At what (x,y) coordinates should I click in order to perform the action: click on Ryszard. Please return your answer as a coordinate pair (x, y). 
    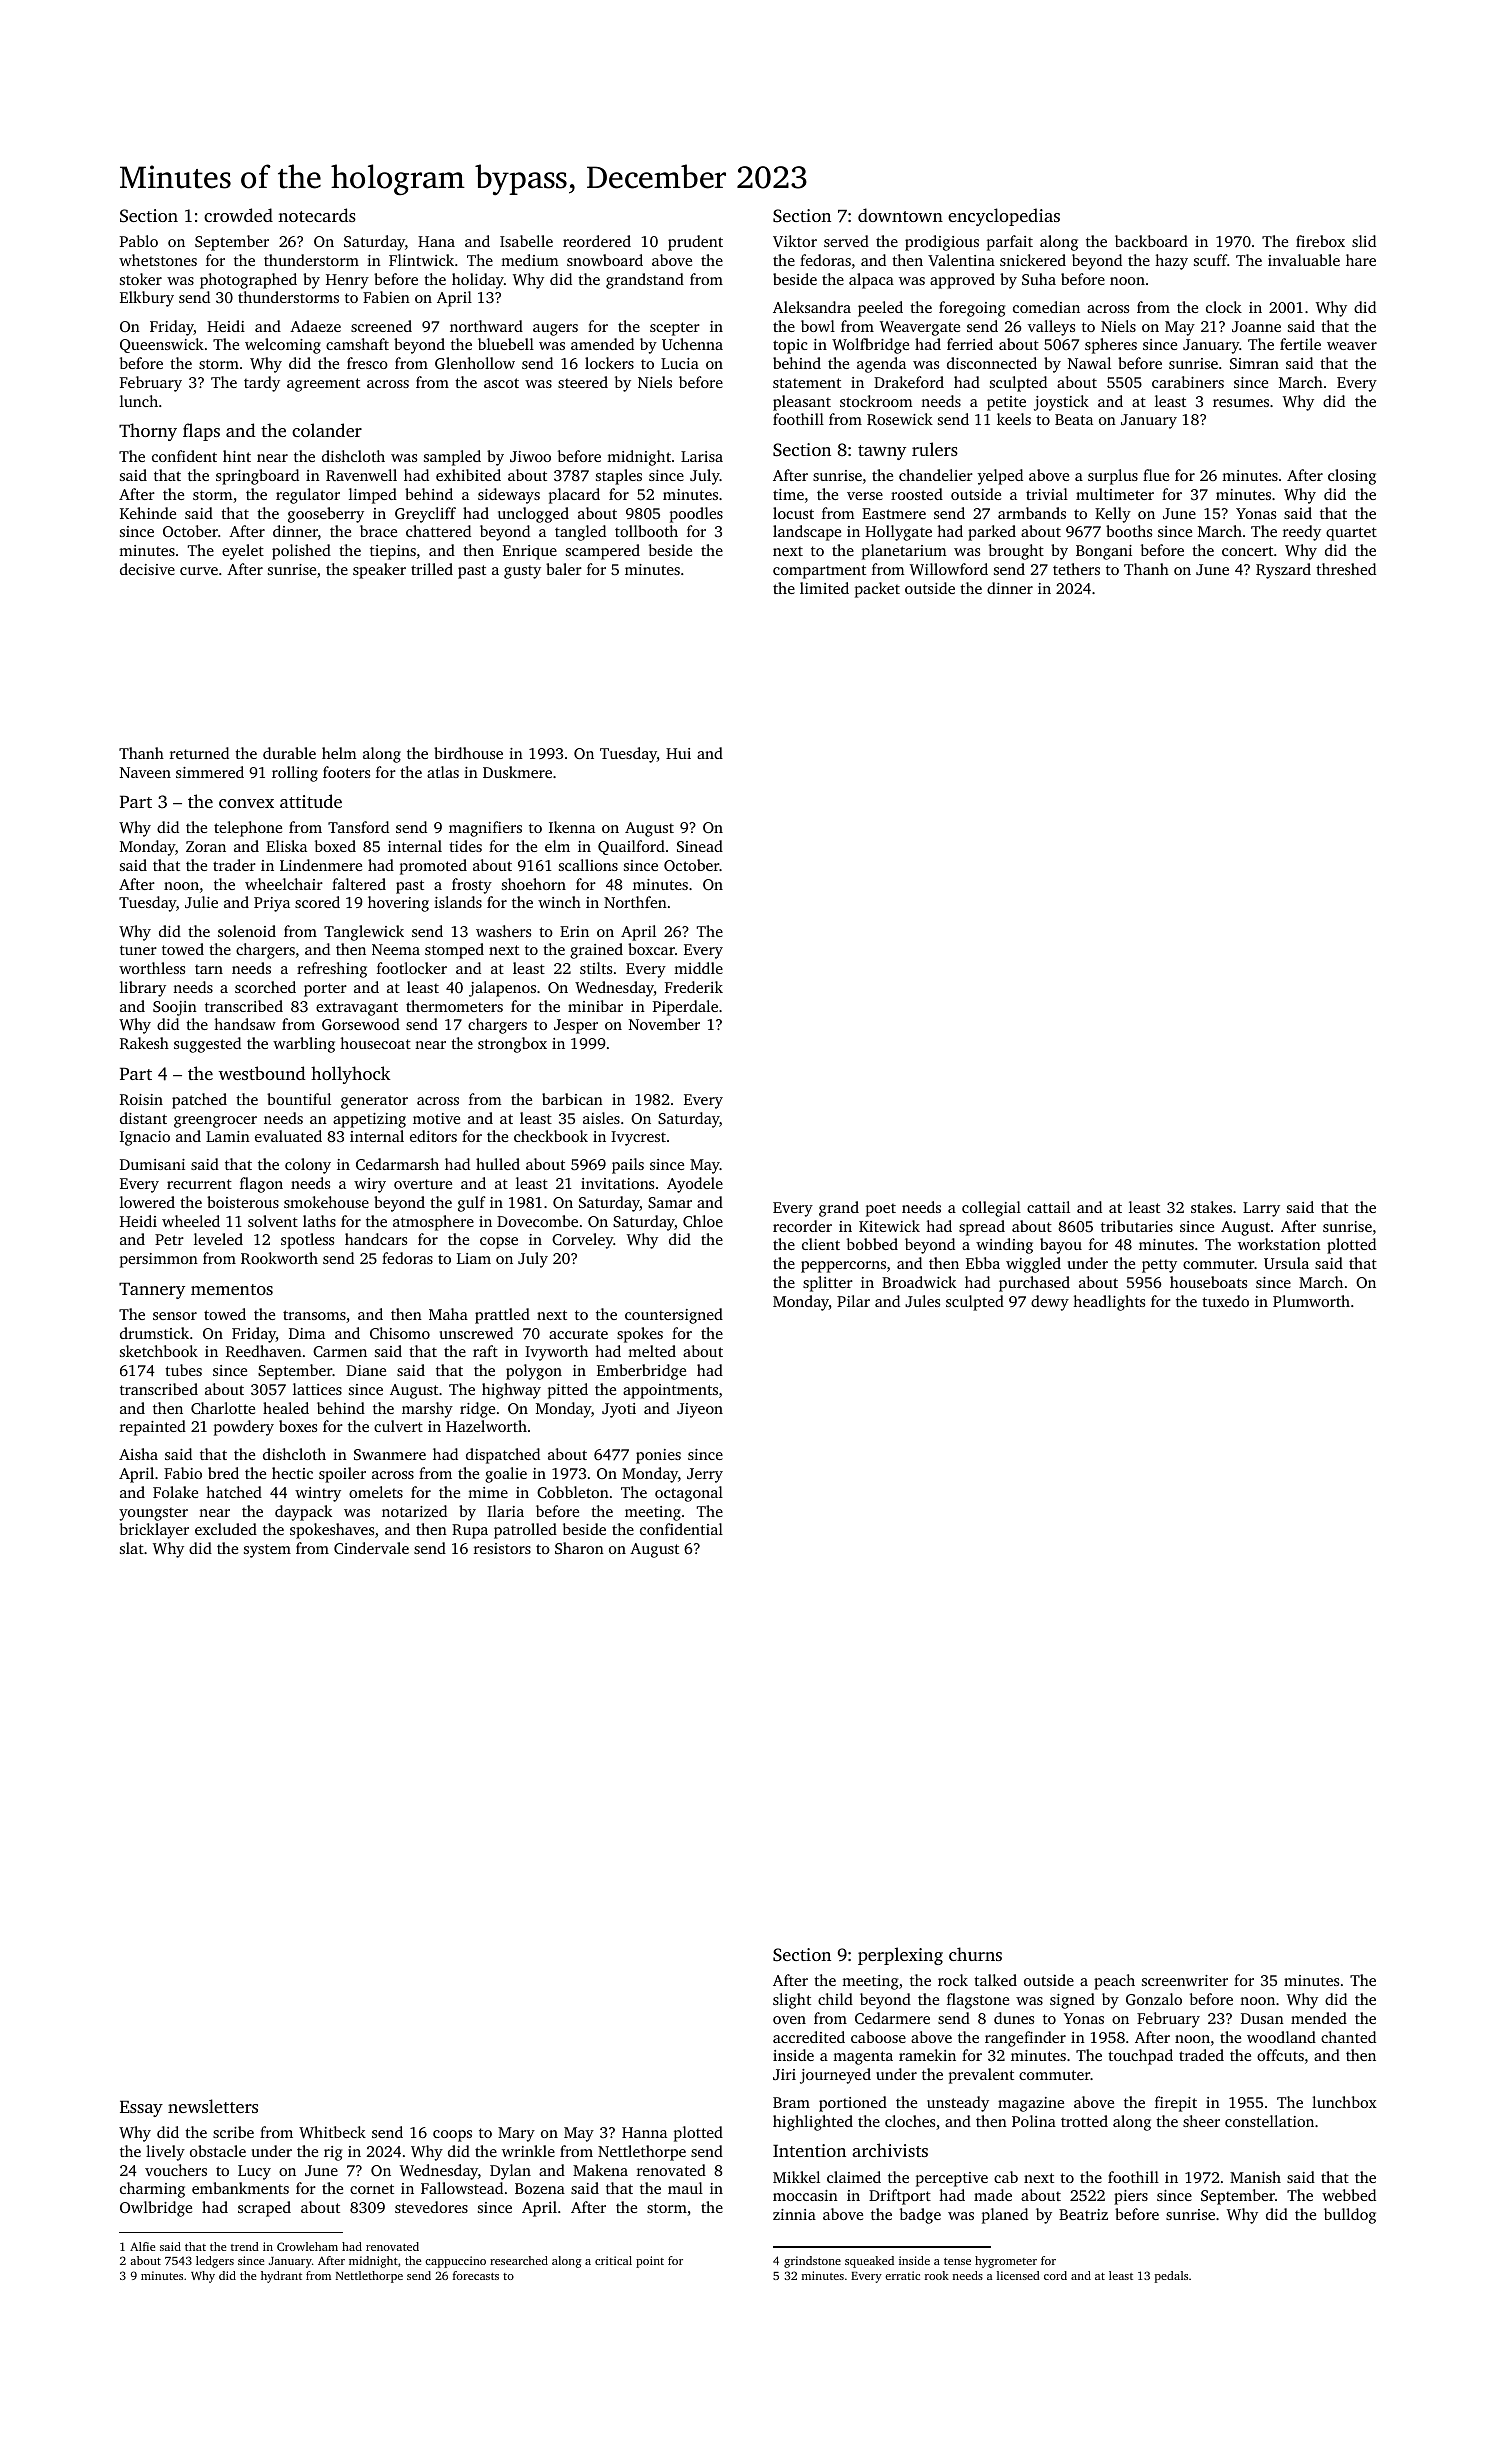
    Looking at the image, I should click on (1283, 571).
